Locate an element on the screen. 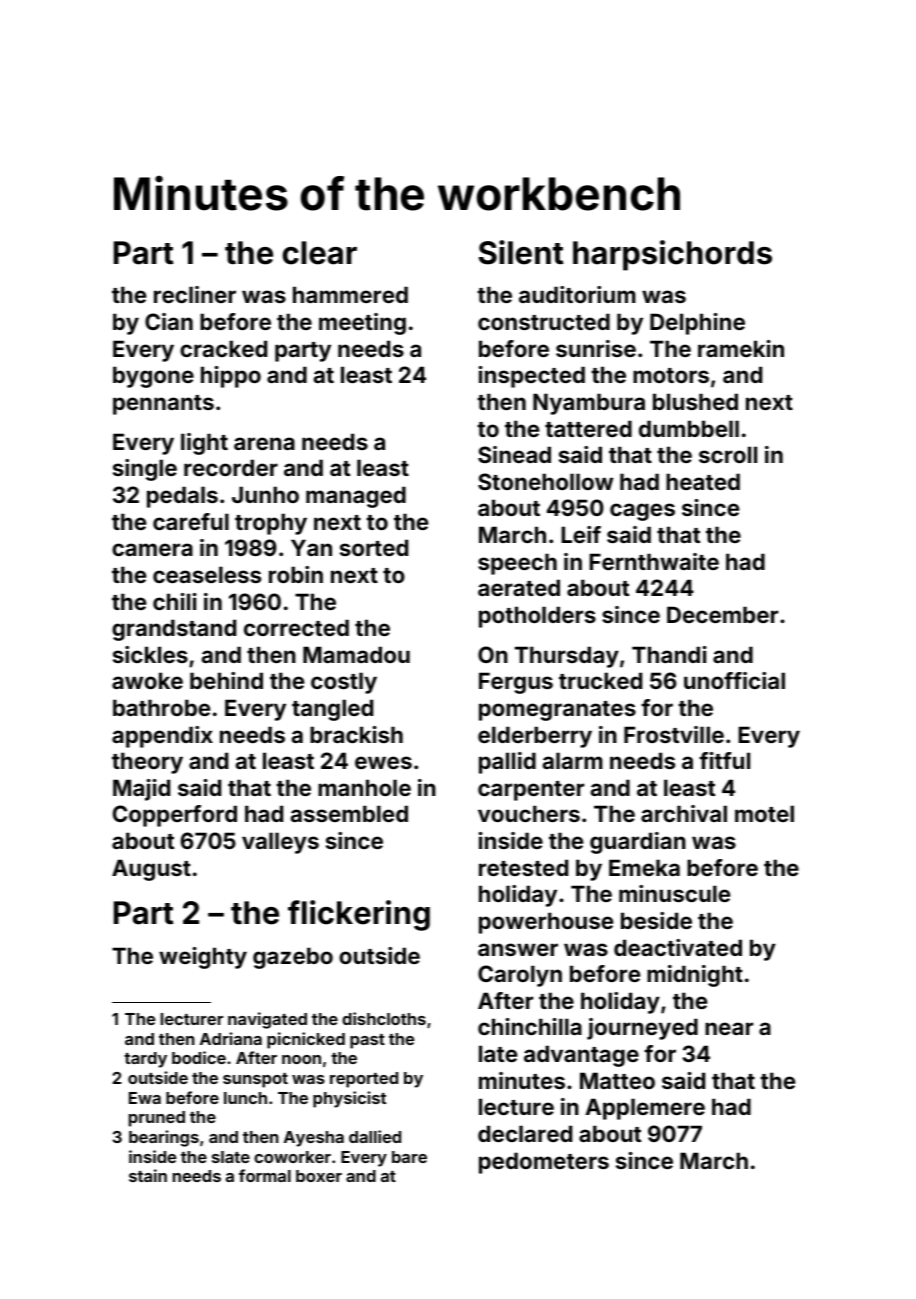 Image resolution: width=916 pixels, height=1299 pixels. cracked is located at coordinates (223, 348).
